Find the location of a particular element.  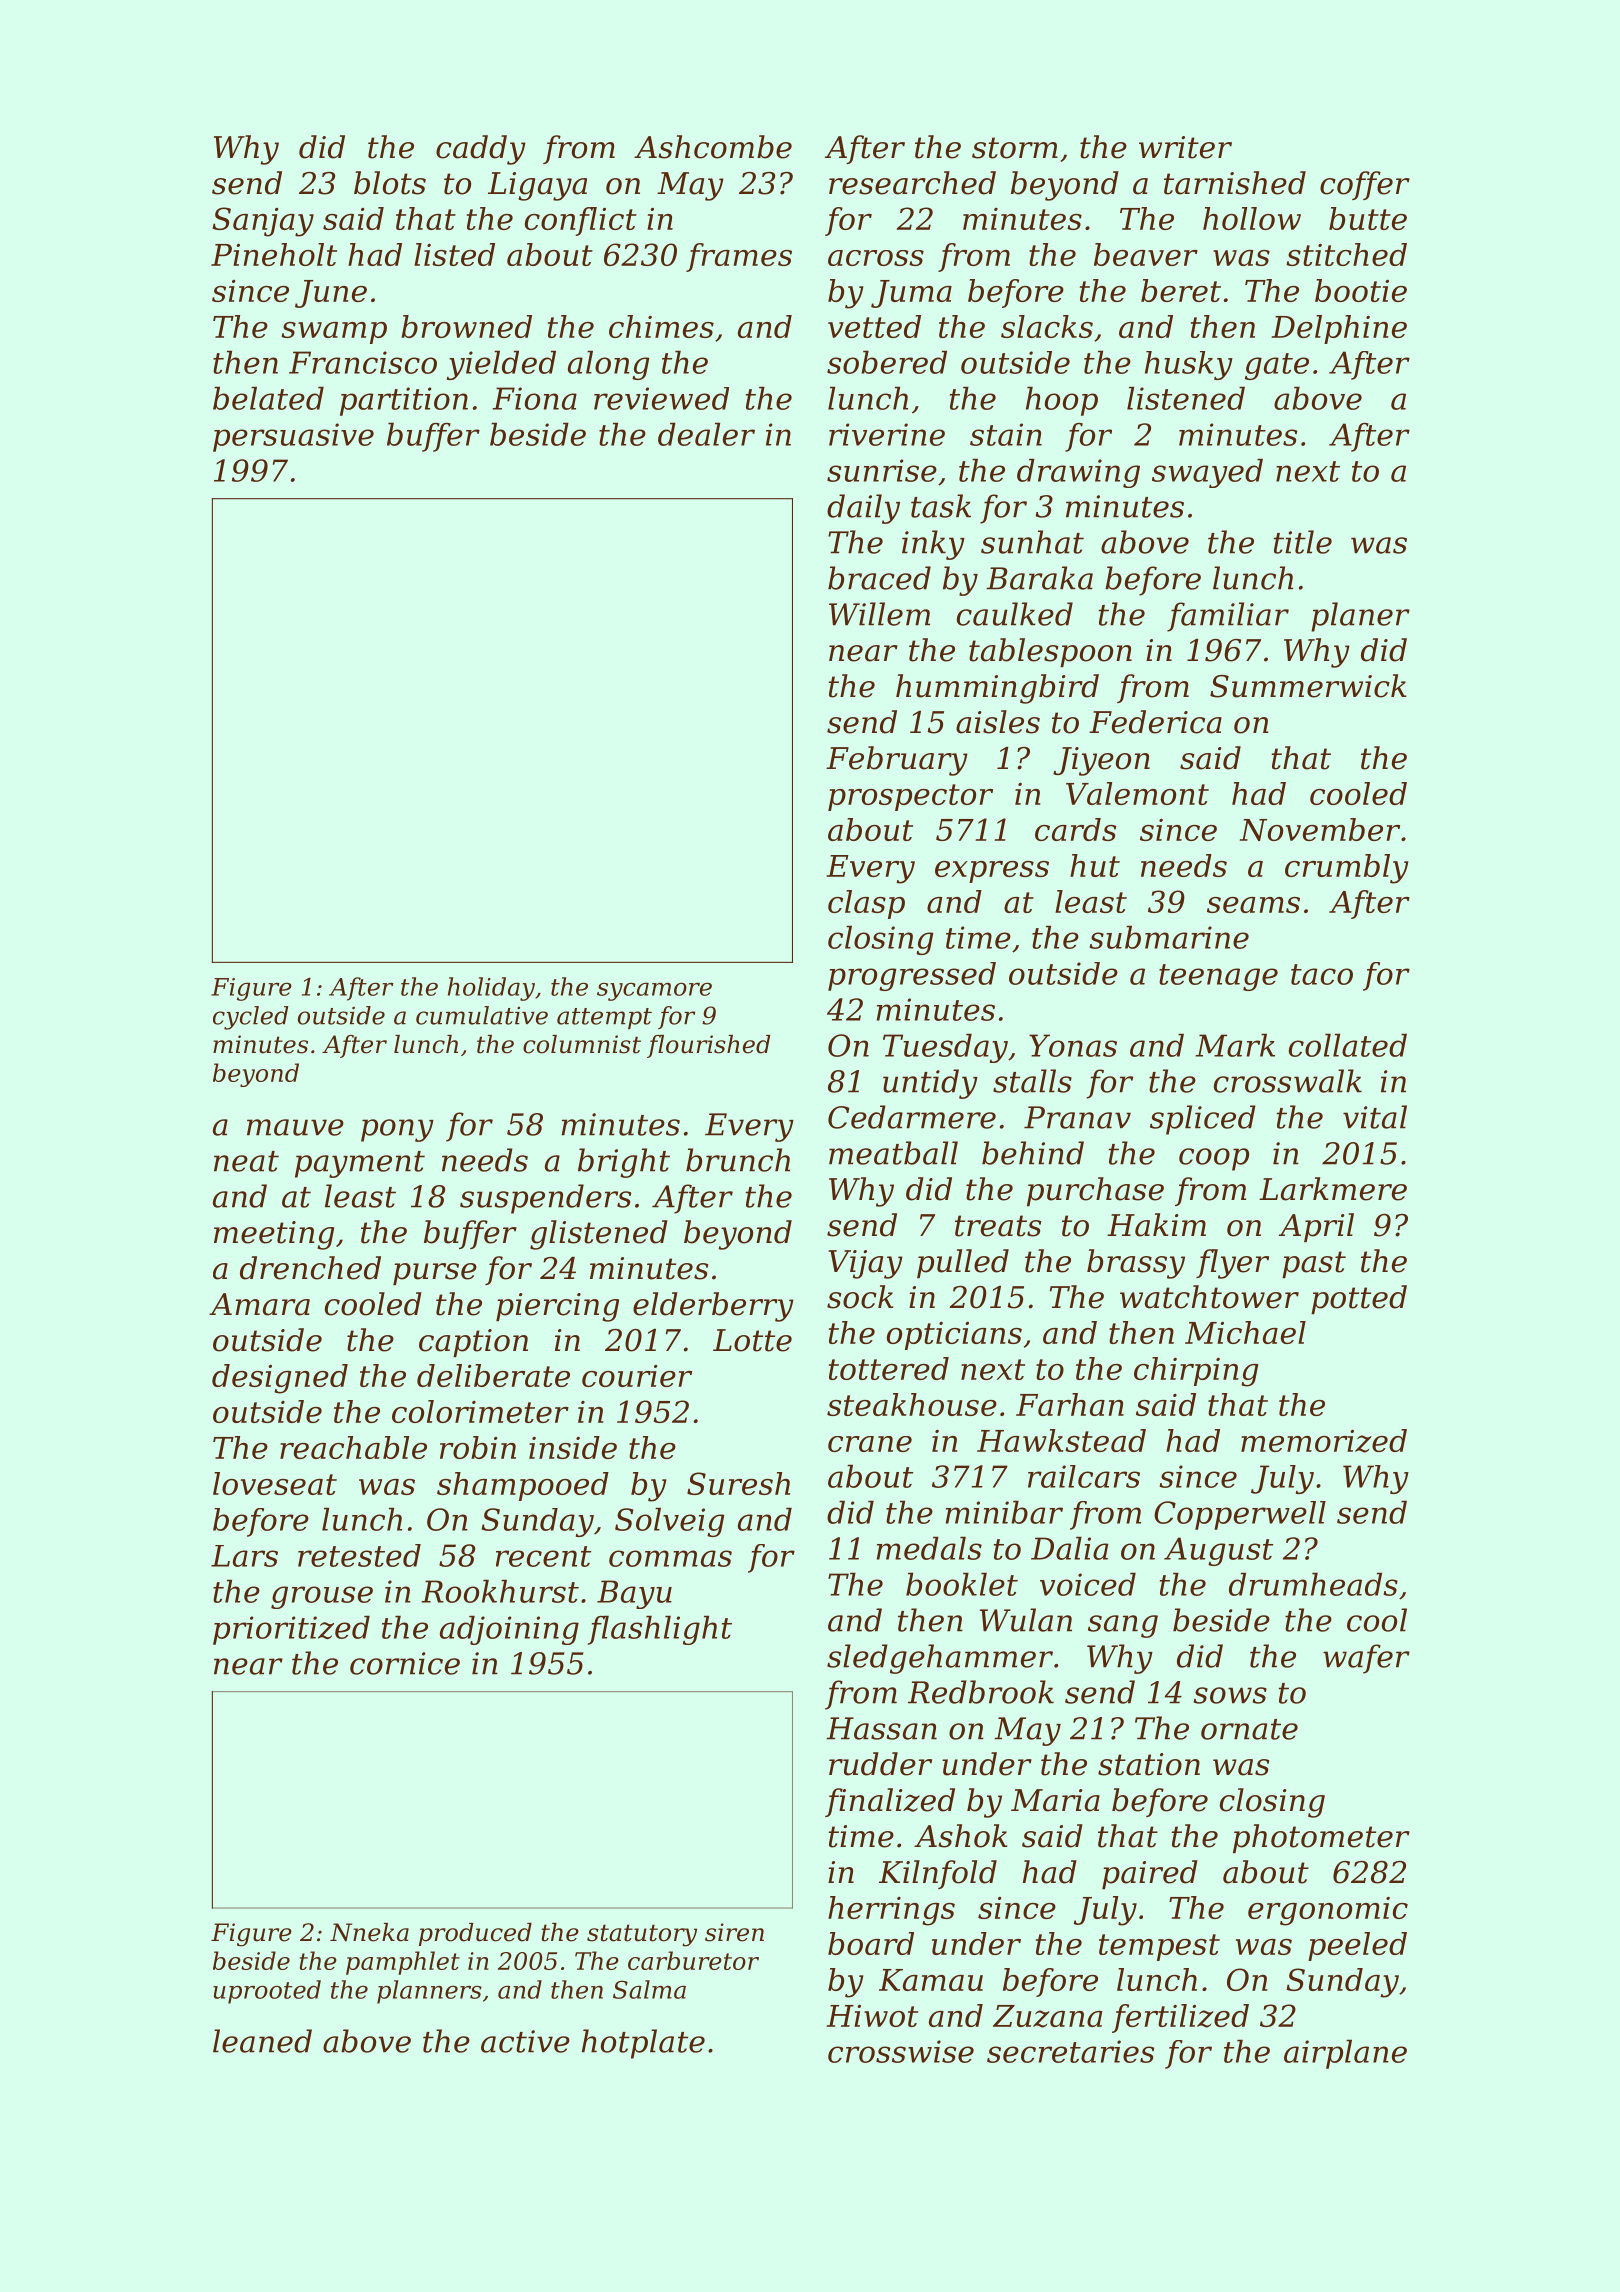

stain is located at coordinates (1006, 434).
